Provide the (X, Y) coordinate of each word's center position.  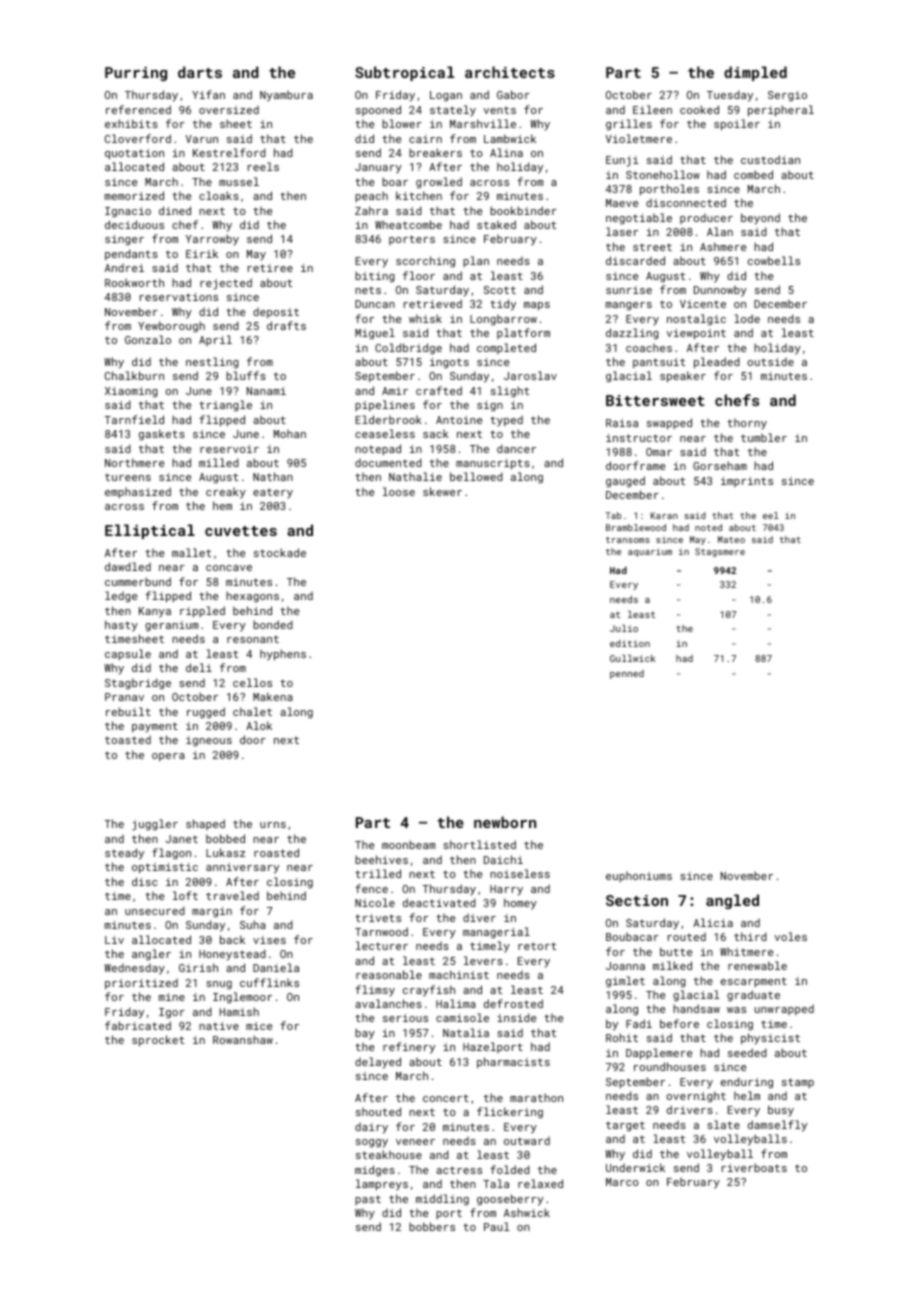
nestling (212, 363)
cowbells (774, 260)
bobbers (432, 1226)
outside (770, 362)
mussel (239, 181)
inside (516, 1017)
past (368, 1200)
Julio (624, 628)
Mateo (731, 539)
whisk (425, 318)
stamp (798, 1083)
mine (172, 997)
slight (510, 392)
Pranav (124, 697)
